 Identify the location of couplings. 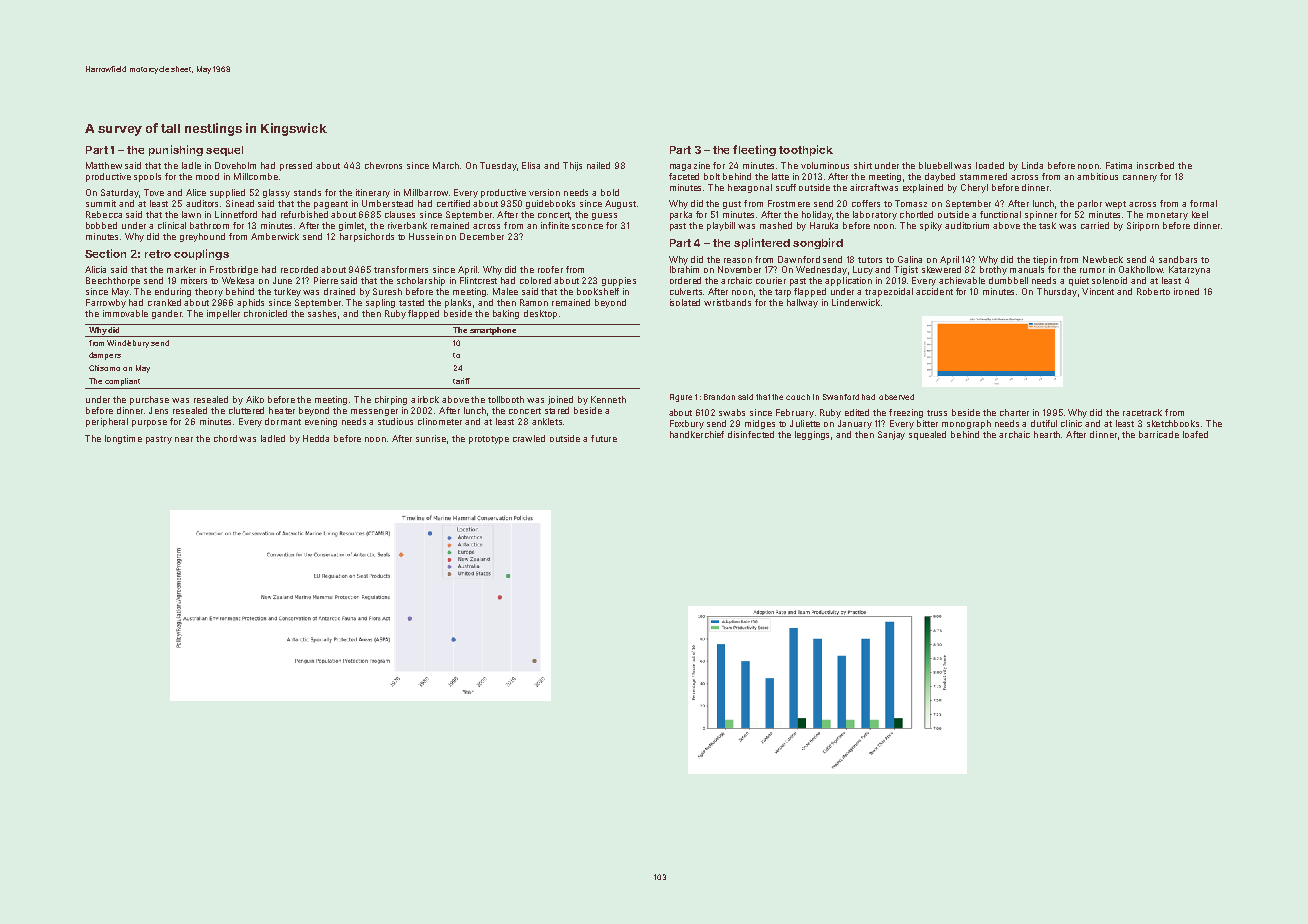
(201, 254).
